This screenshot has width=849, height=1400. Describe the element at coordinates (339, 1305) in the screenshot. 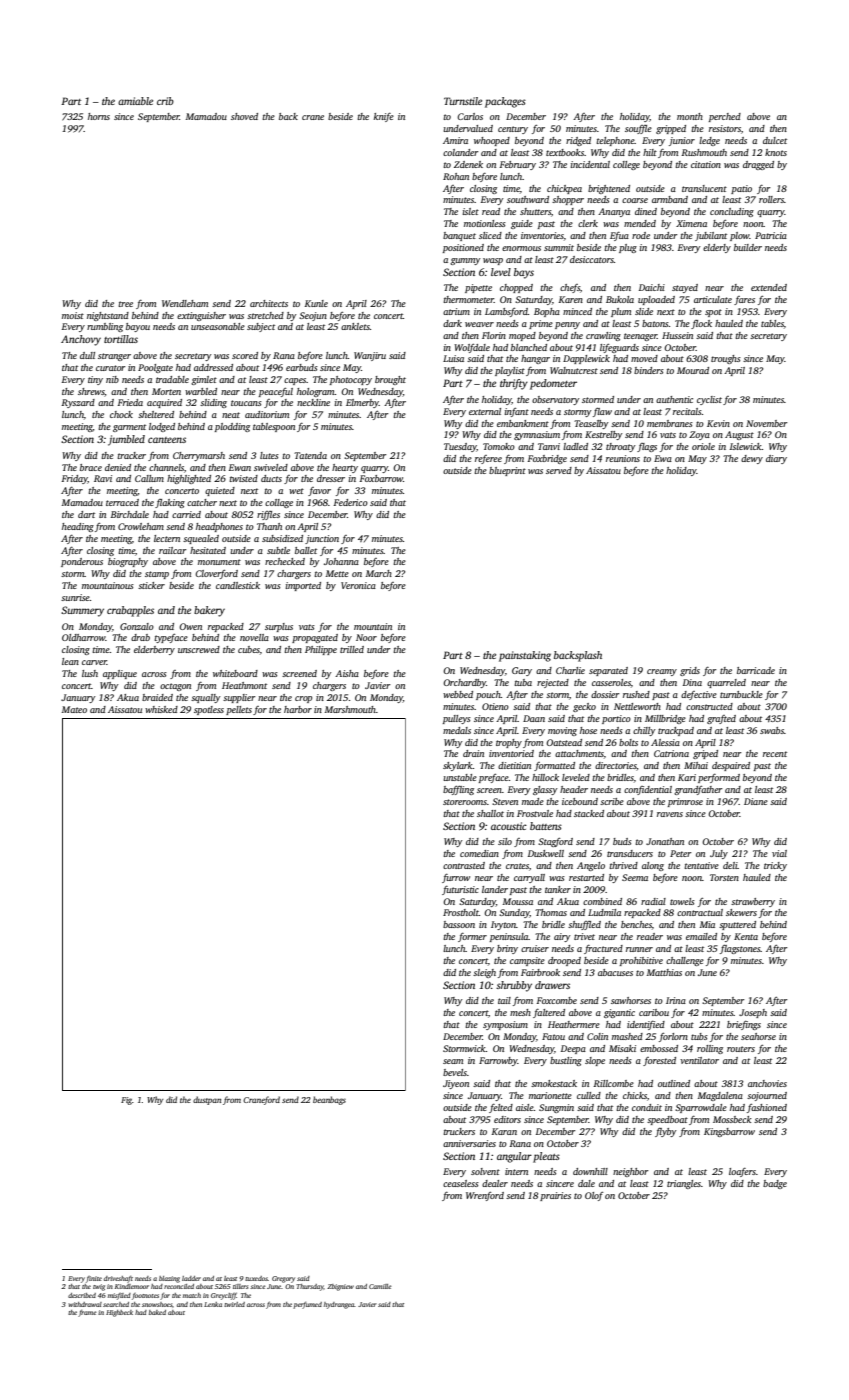

I see `hydrangea` at that location.
